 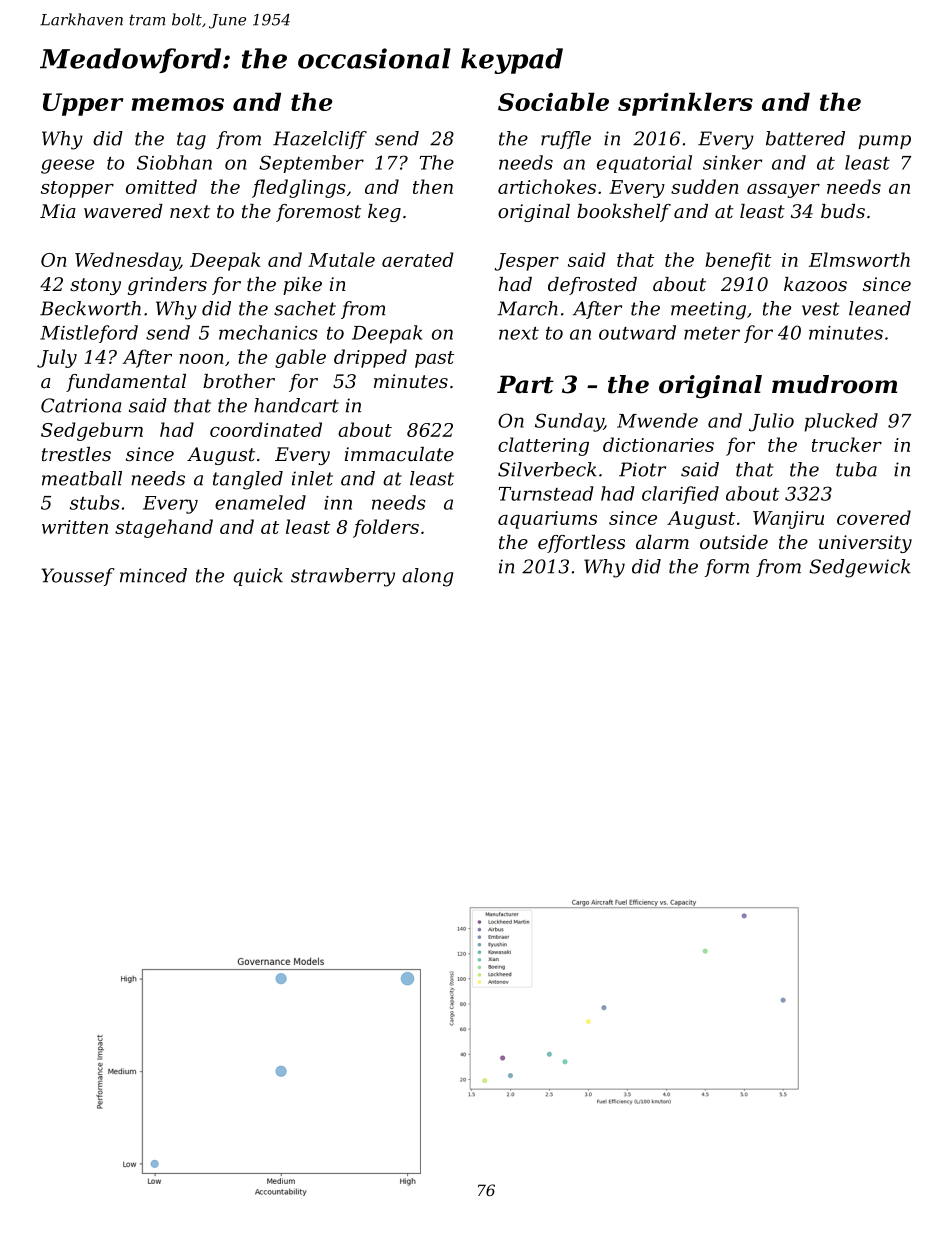 I want to click on buds, so click(x=843, y=211).
